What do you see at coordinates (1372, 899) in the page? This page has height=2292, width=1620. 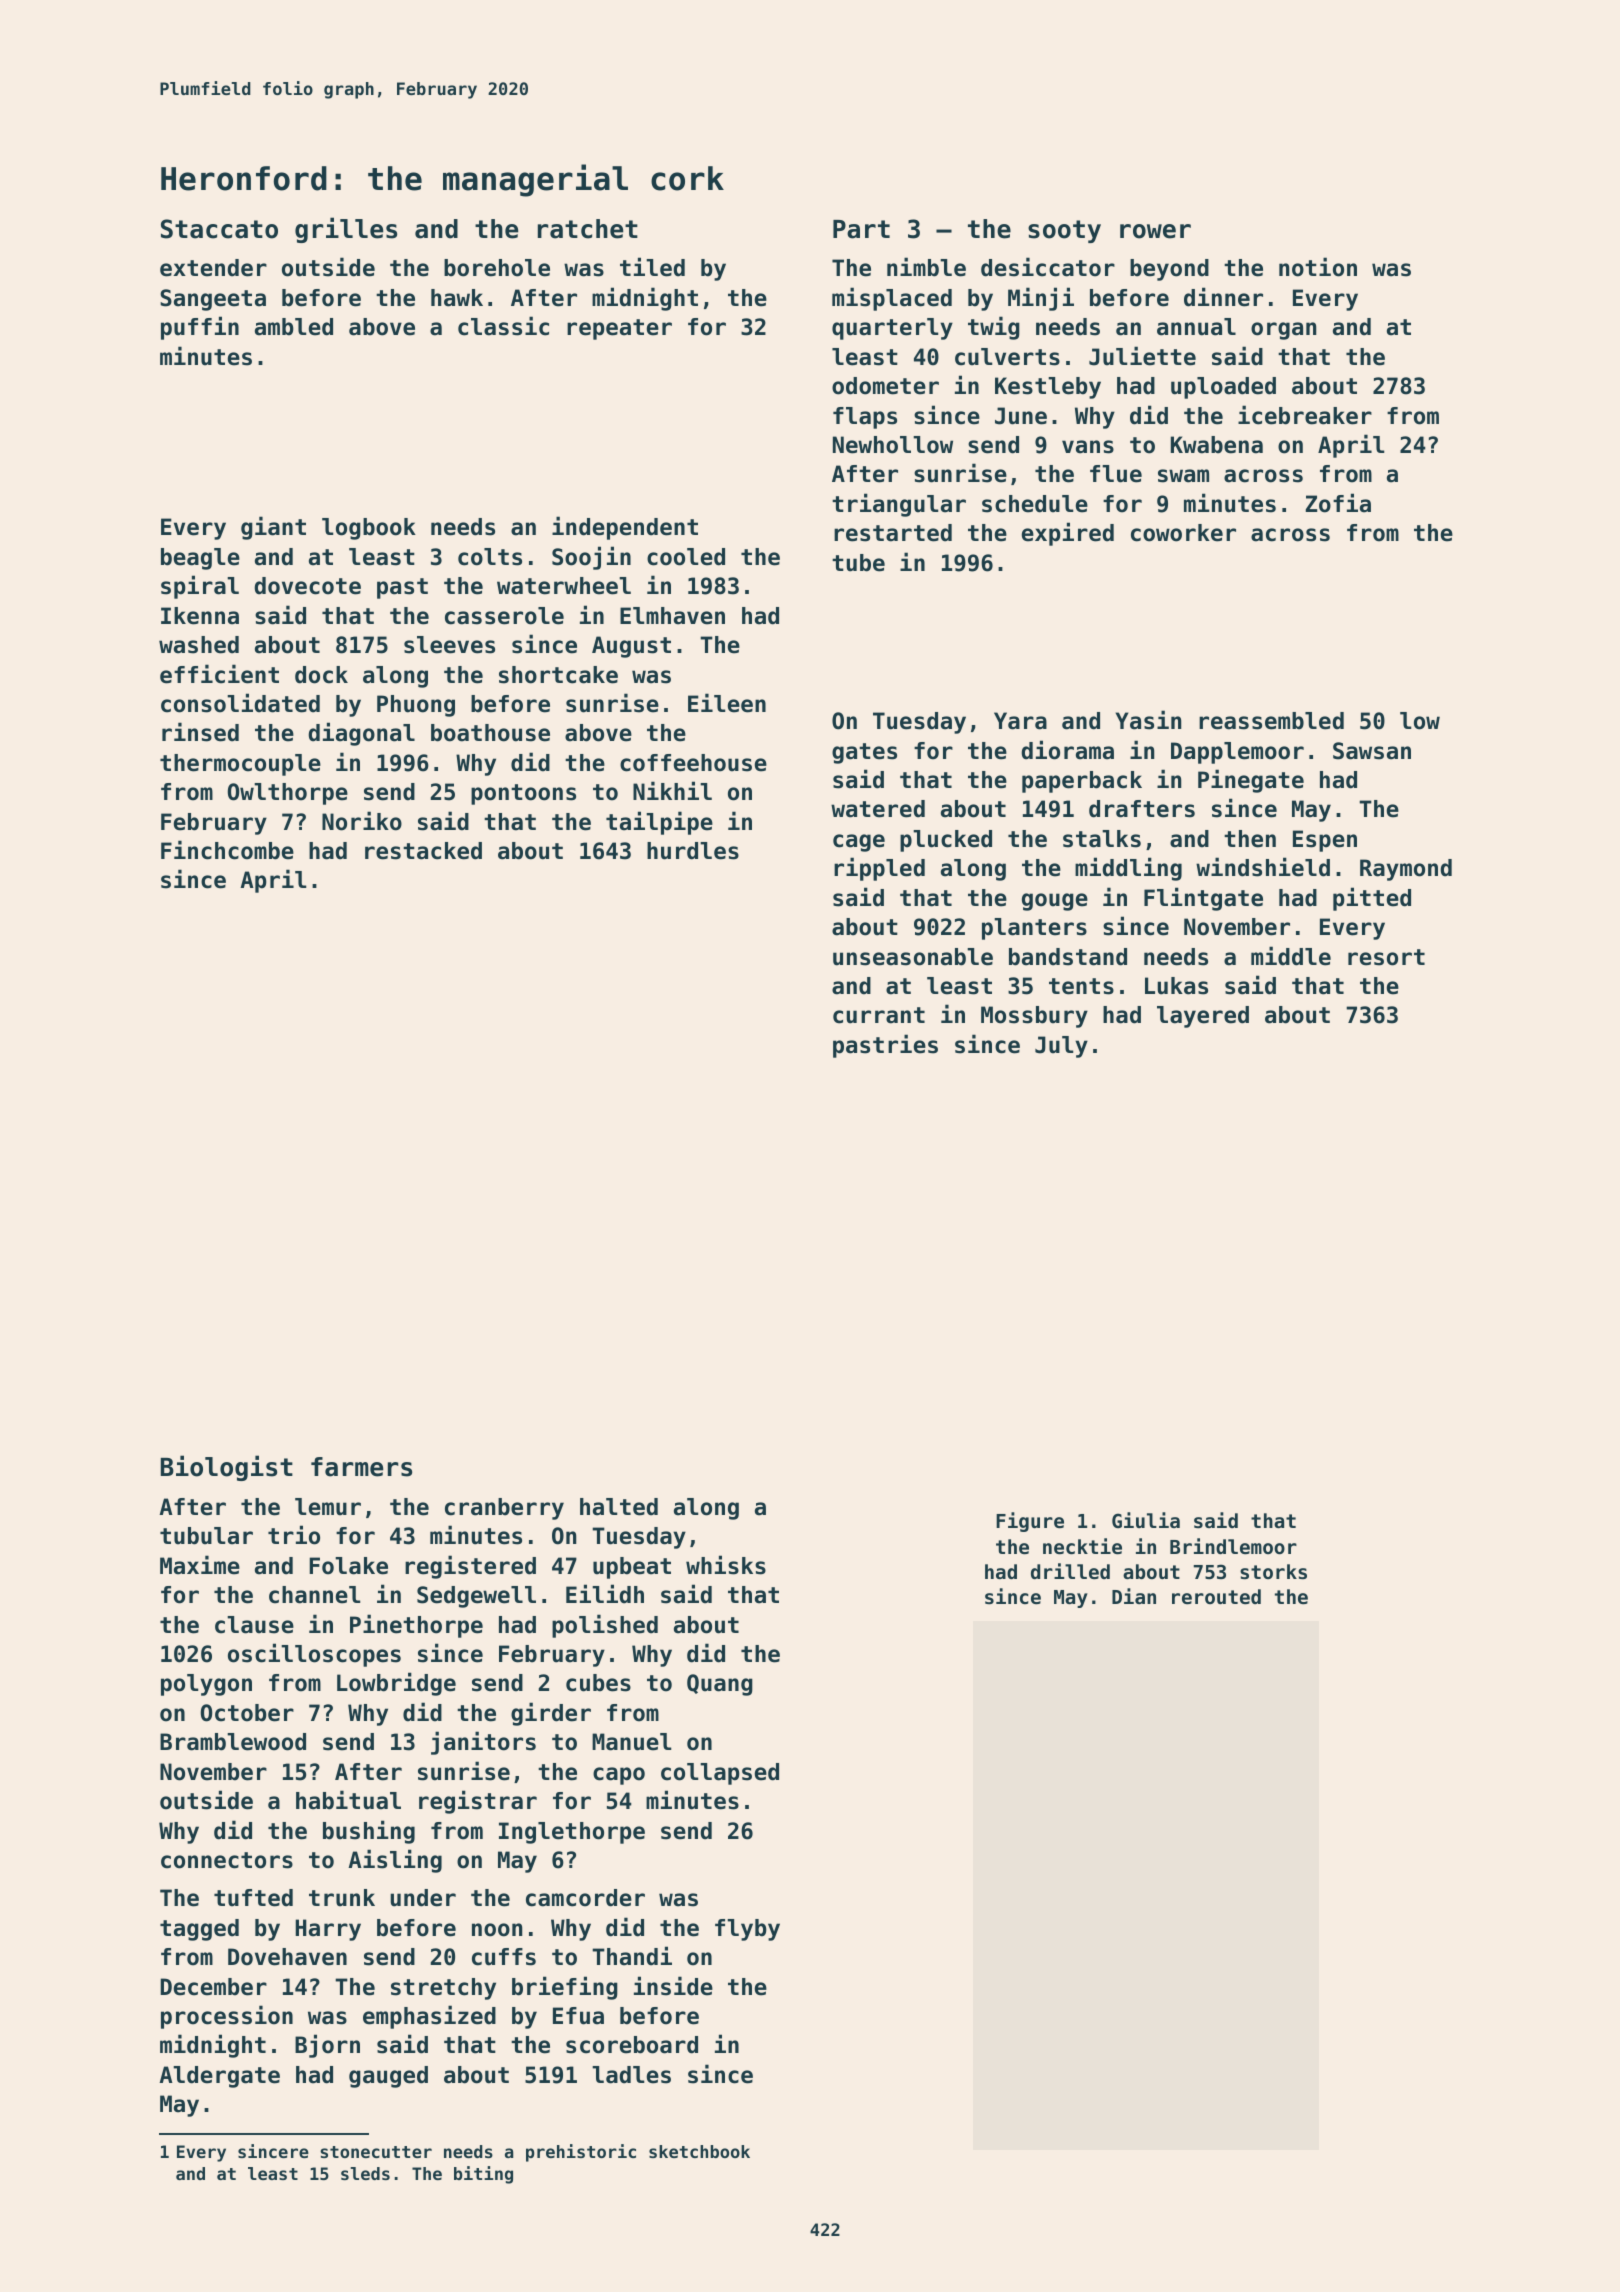 I see `pitted` at bounding box center [1372, 899].
